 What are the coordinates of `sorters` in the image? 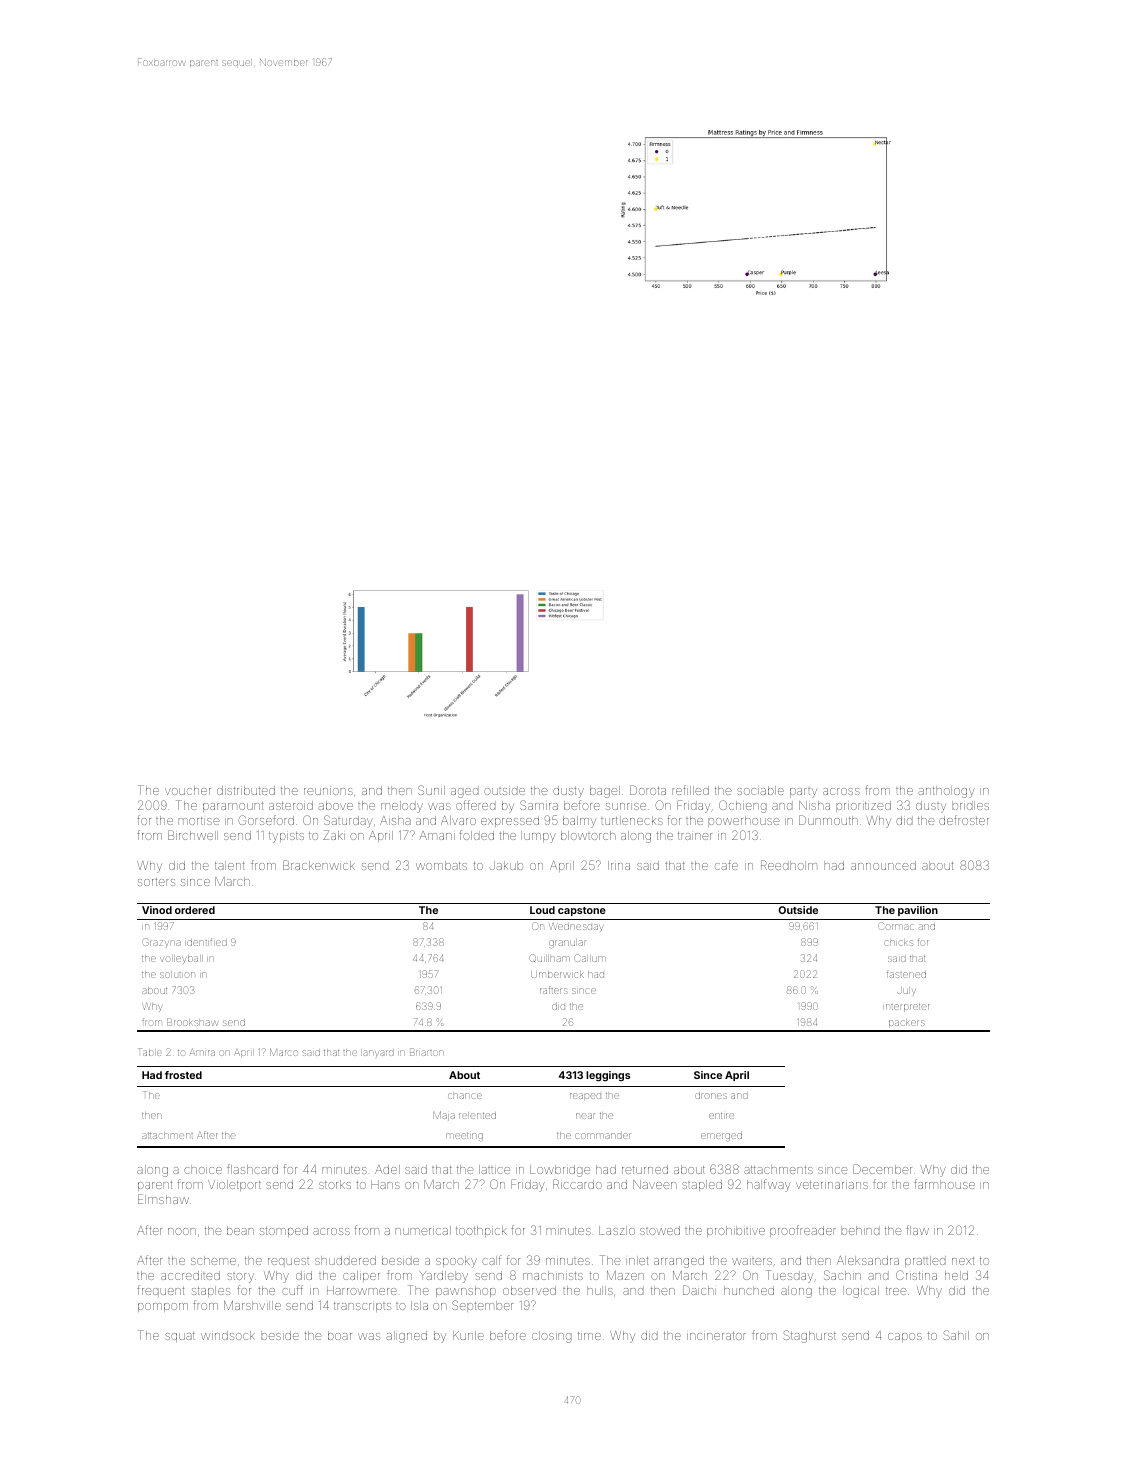 It's located at (156, 882).
